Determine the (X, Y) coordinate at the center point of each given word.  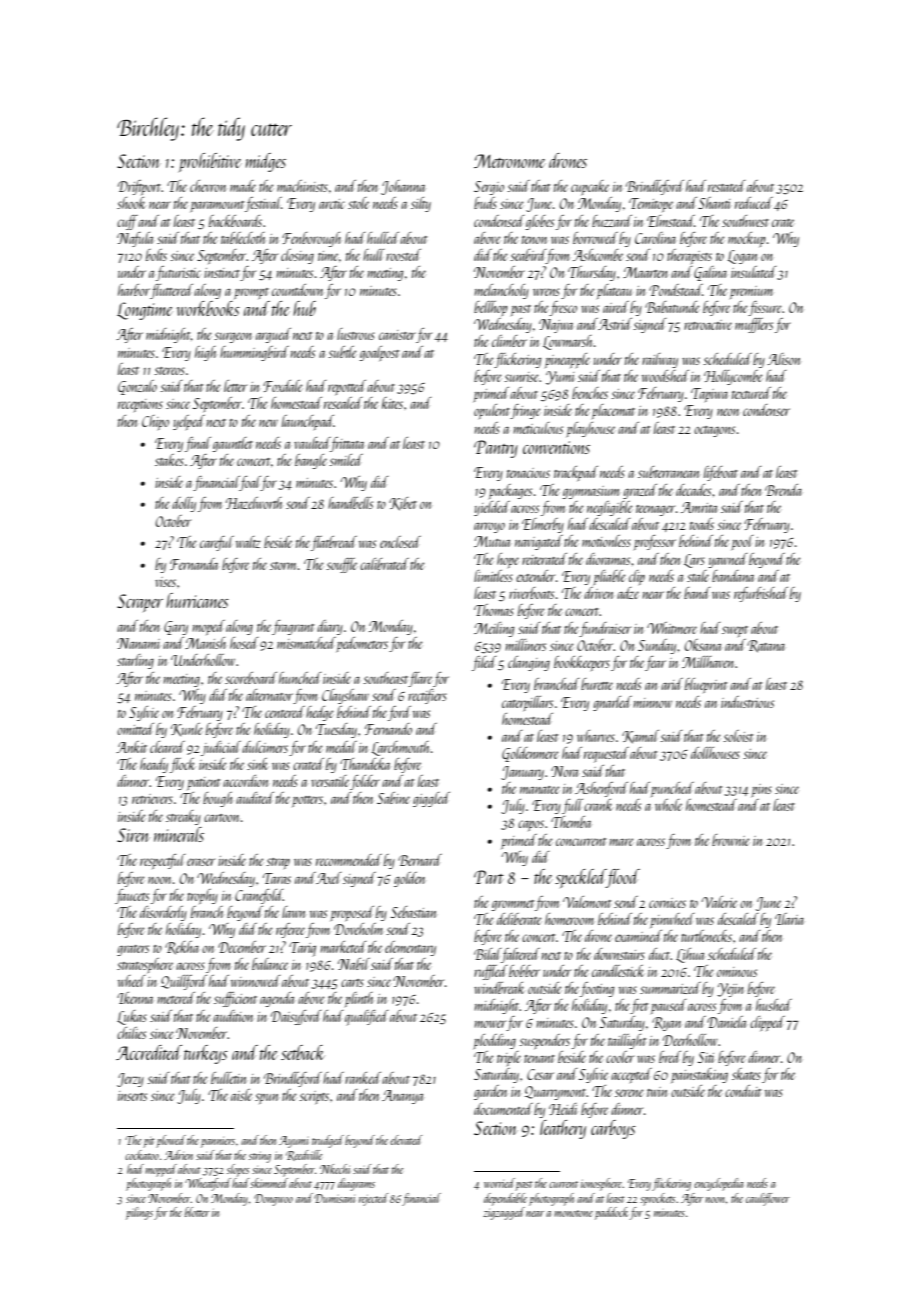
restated (727, 186)
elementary (410, 948)
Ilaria (789, 919)
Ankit (131, 747)
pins (762, 790)
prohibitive (210, 162)
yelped (189, 422)
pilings (139, 1213)
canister (397, 335)
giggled (431, 799)
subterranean (668, 472)
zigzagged (504, 1213)
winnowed (256, 981)
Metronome (510, 161)
